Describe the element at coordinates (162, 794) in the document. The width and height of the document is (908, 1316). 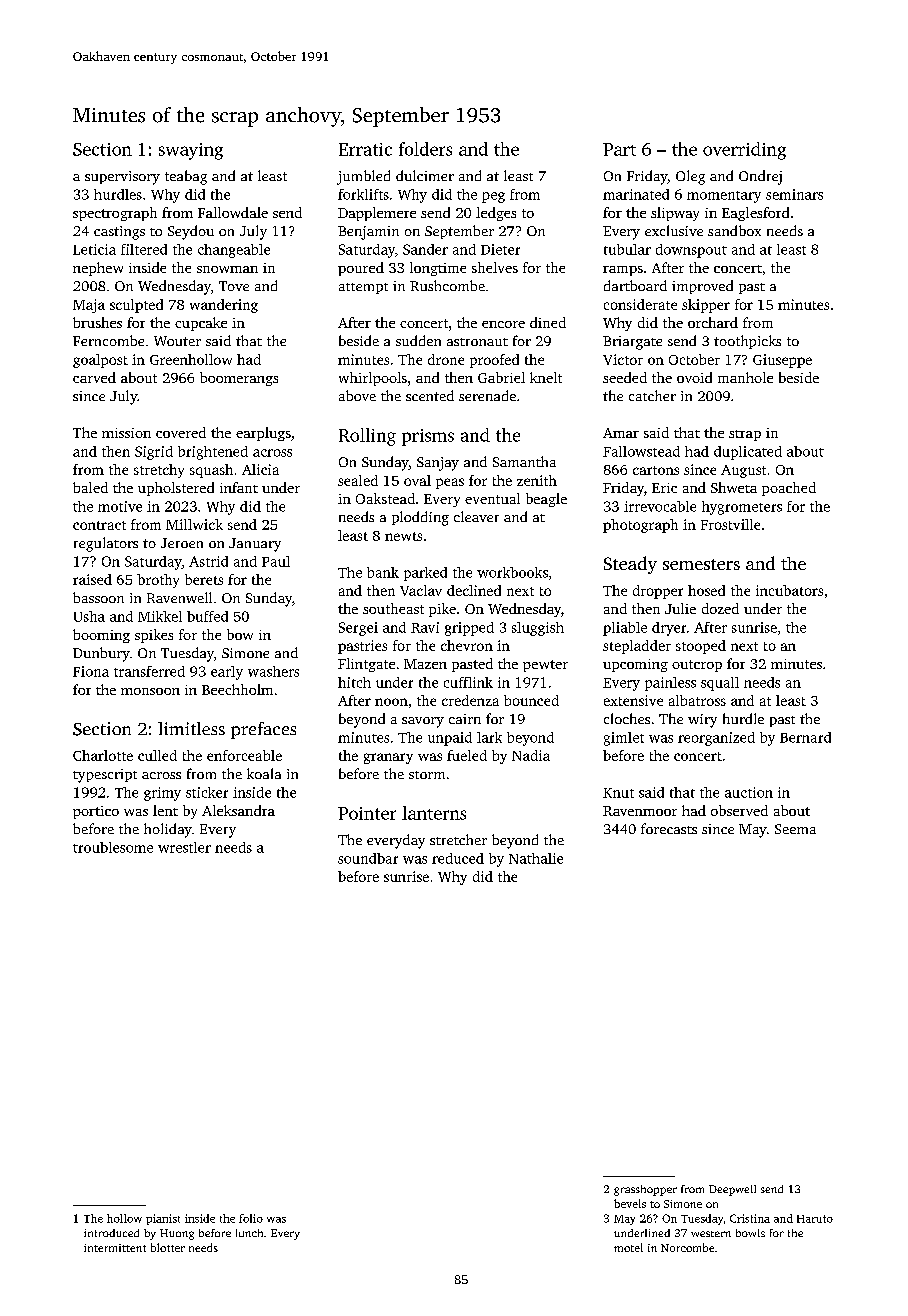
I see `grimy` at that location.
